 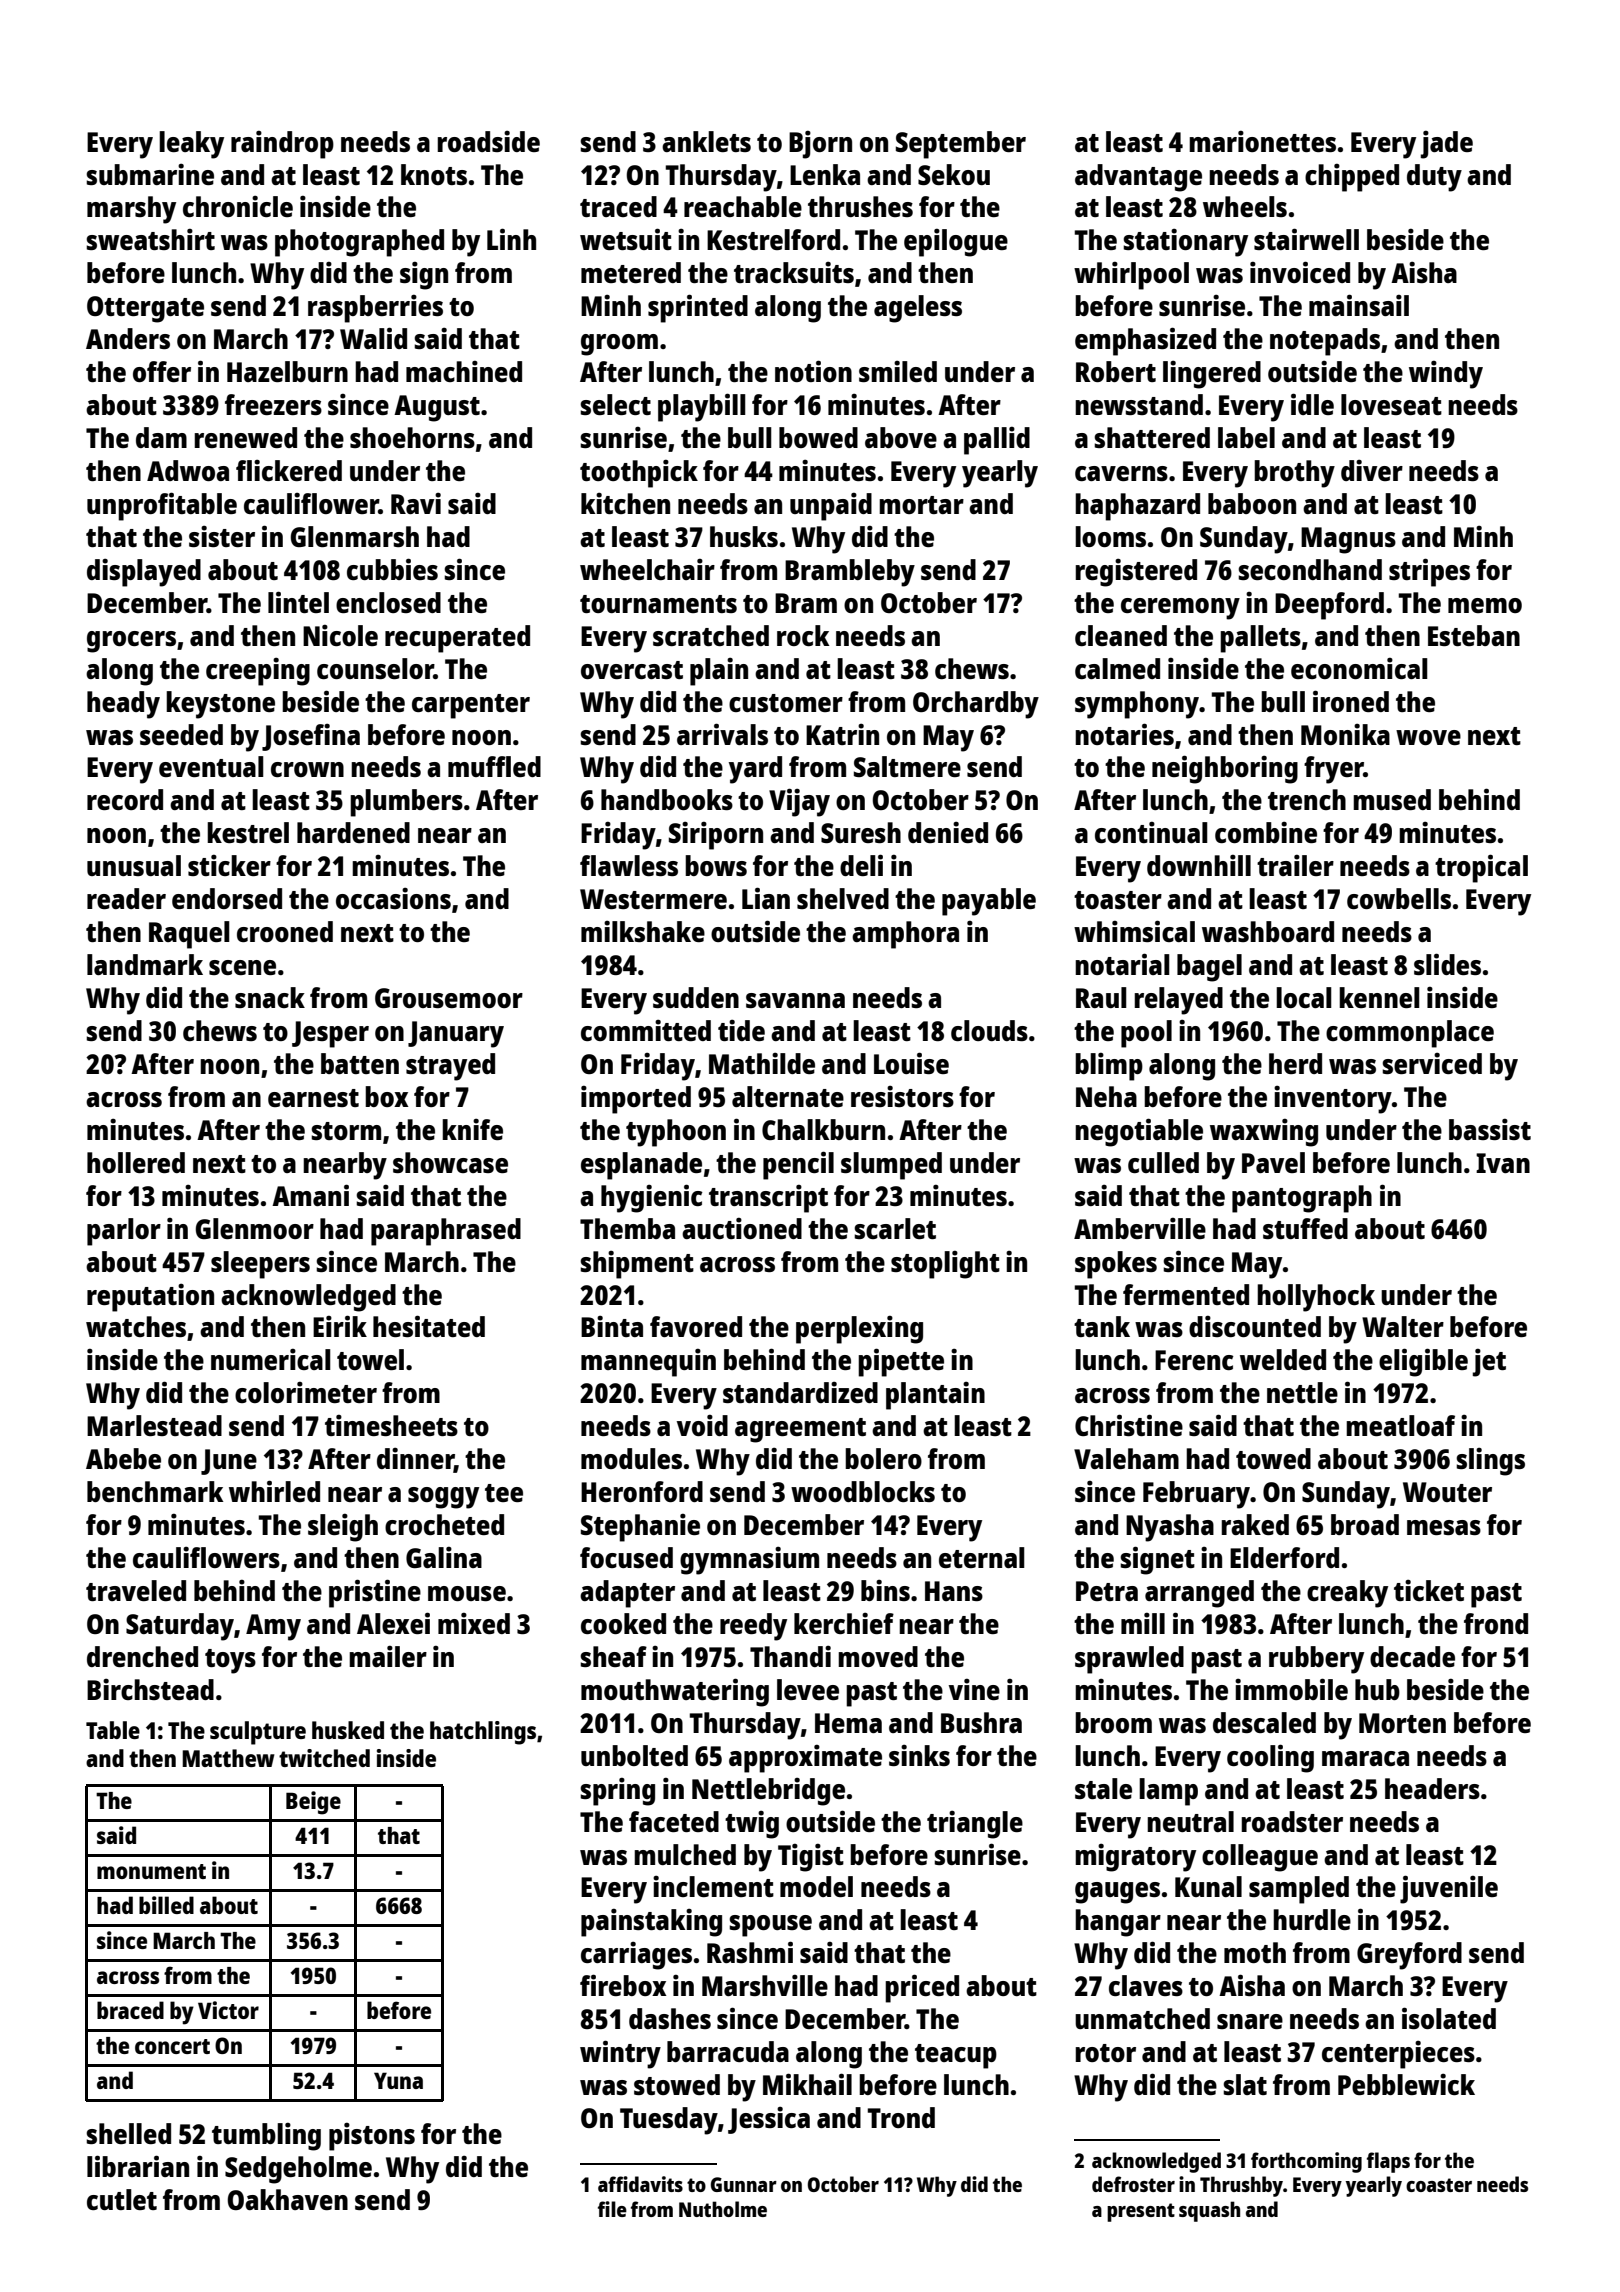 What do you see at coordinates (398, 2080) in the image?
I see `Yuna` at bounding box center [398, 2080].
